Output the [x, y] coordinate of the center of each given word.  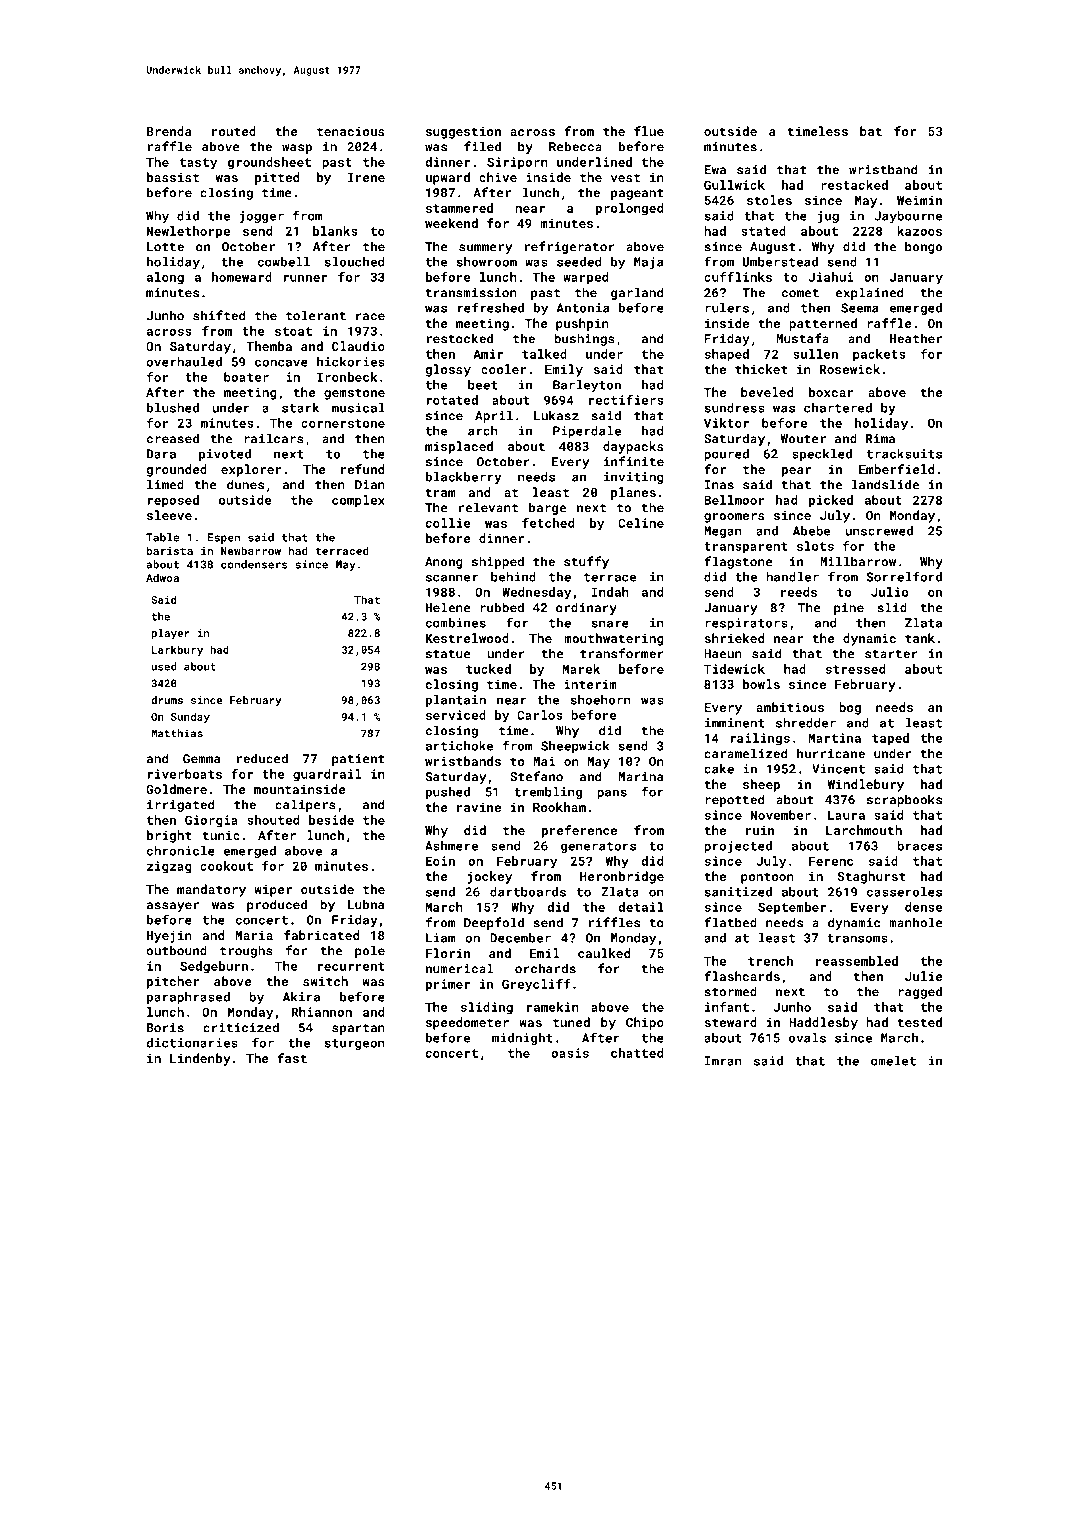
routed [234, 131]
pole [370, 951]
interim [590, 684]
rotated [452, 400]
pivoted [225, 455]
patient [358, 760]
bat [871, 131]
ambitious [790, 707]
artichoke [459, 746]
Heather [916, 338]
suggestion [463, 132]
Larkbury [177, 650]
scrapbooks [904, 800]
